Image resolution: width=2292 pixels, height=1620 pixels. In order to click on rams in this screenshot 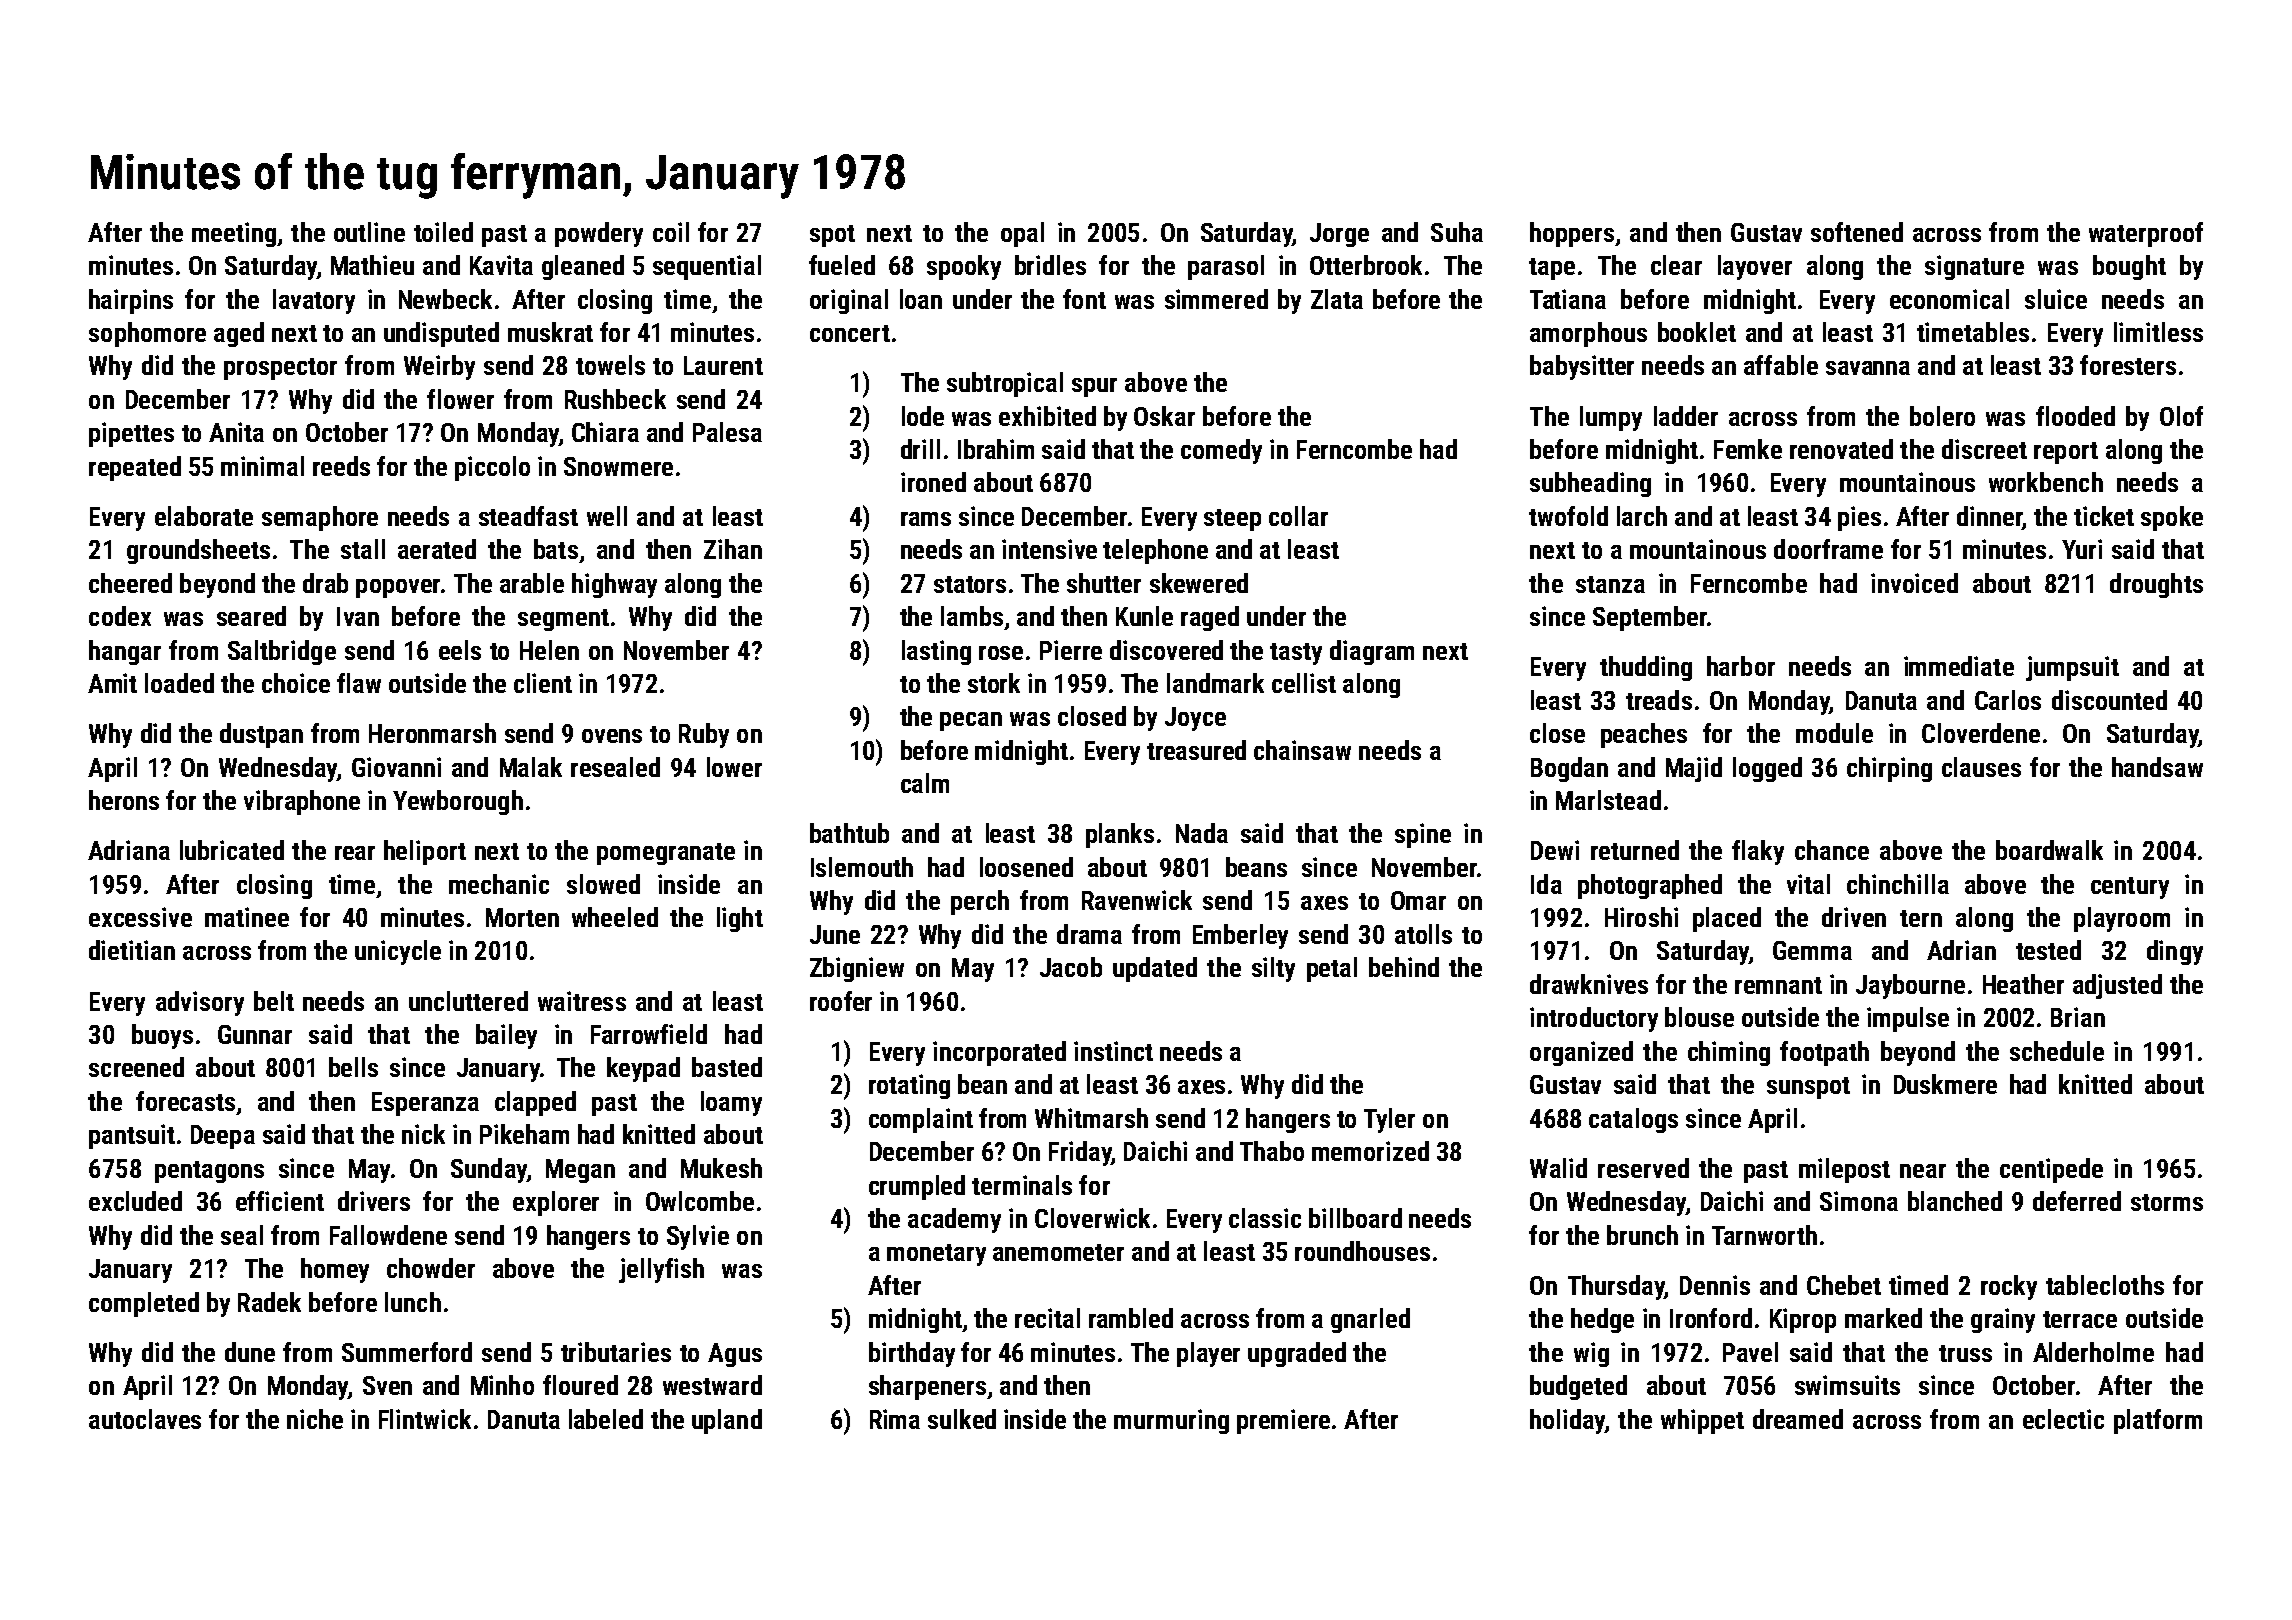, I will do `click(926, 519)`.
